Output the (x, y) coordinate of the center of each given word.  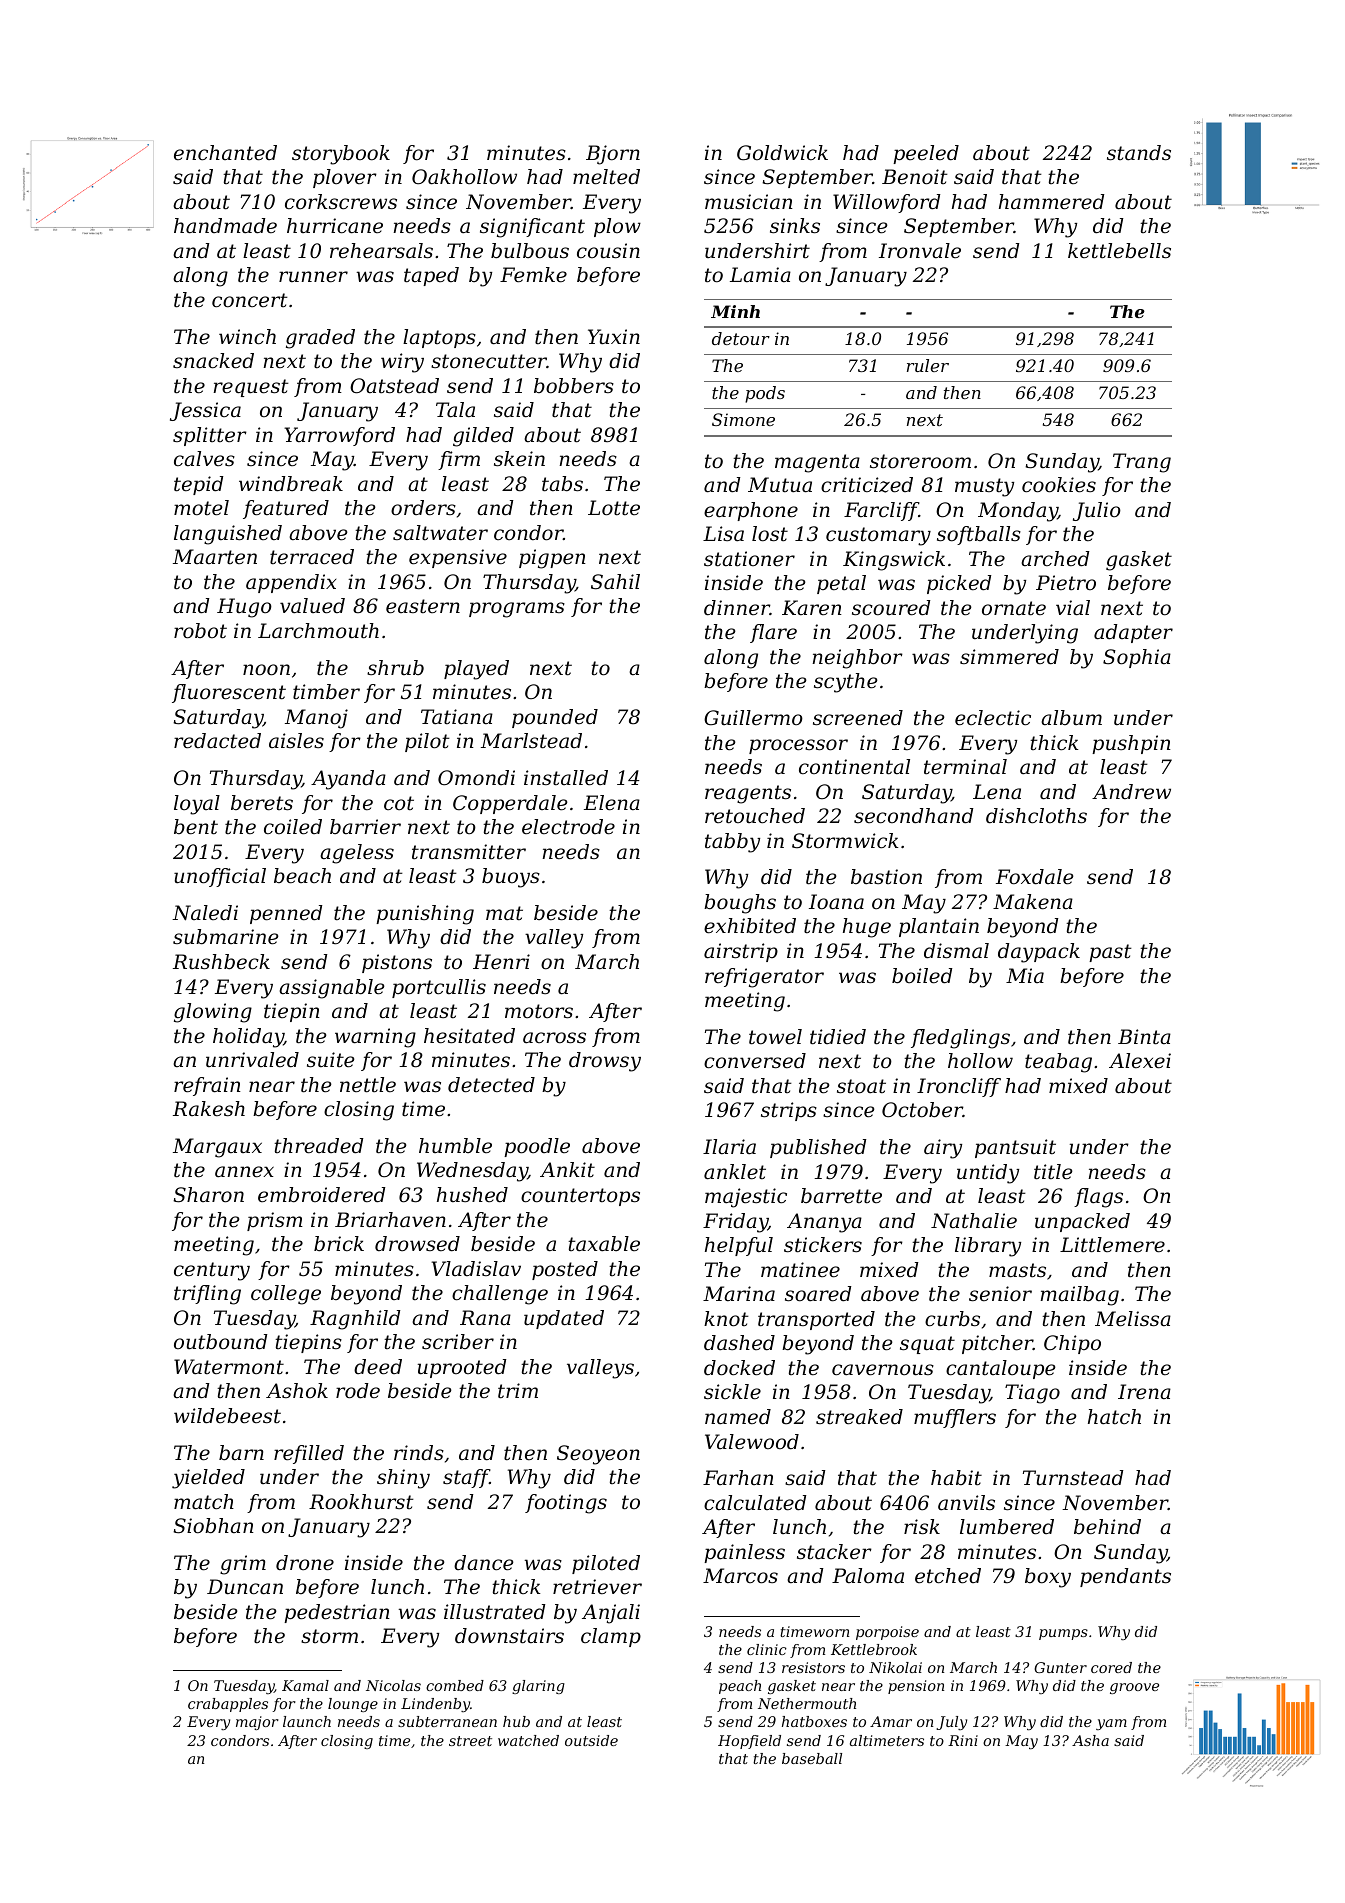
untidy (988, 1174)
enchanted (225, 153)
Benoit (915, 177)
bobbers (574, 386)
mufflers (955, 1418)
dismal (956, 951)
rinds (419, 1452)
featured (286, 509)
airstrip (741, 952)
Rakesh (209, 1109)
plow (617, 227)
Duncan (245, 1587)
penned (286, 914)
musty (984, 487)
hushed (472, 1195)
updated (564, 1319)
